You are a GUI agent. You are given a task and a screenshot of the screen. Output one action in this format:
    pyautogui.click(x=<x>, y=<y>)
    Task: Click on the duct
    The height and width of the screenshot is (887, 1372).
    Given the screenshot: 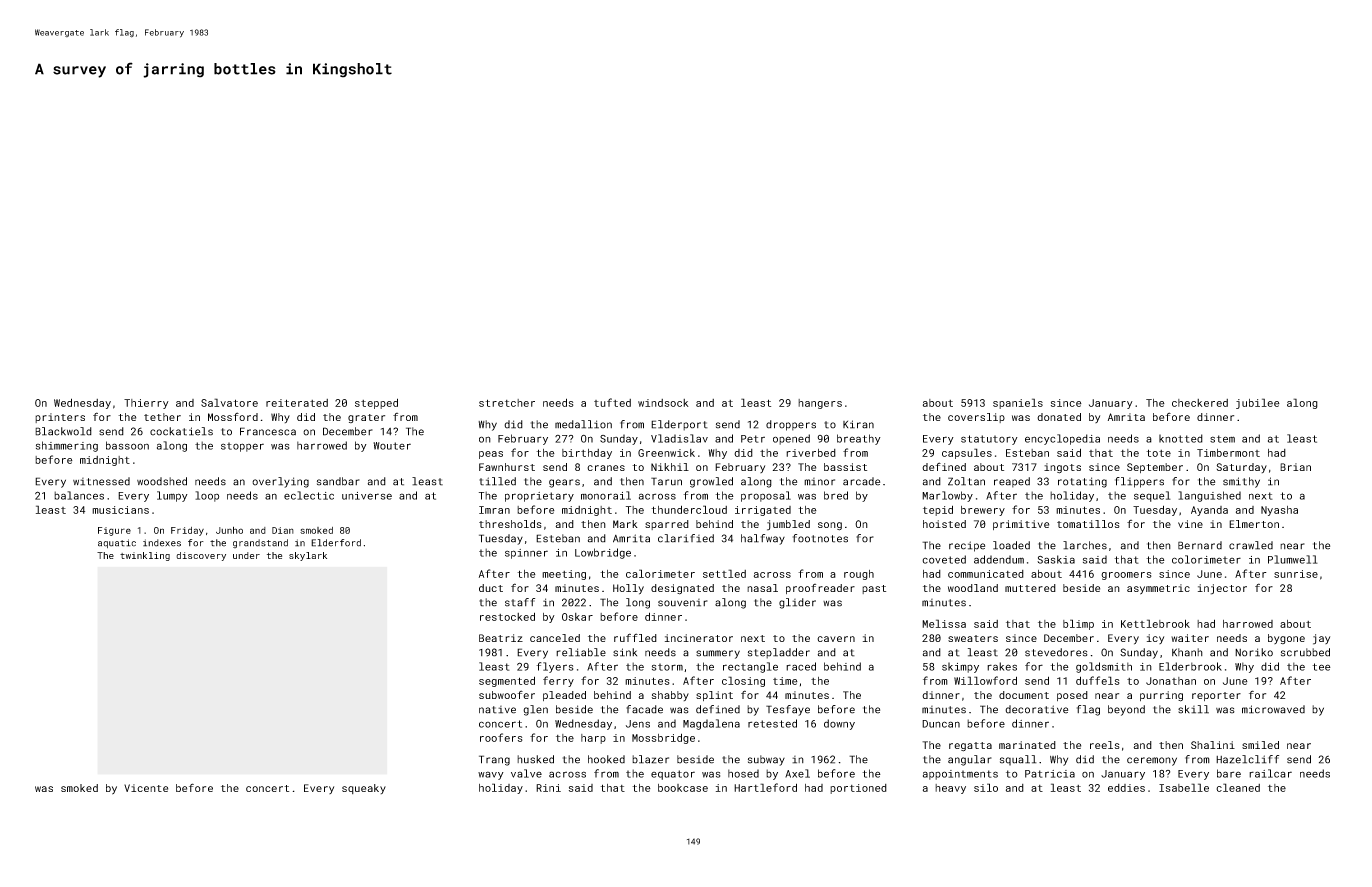 What is the action you would take?
    pyautogui.click(x=491, y=588)
